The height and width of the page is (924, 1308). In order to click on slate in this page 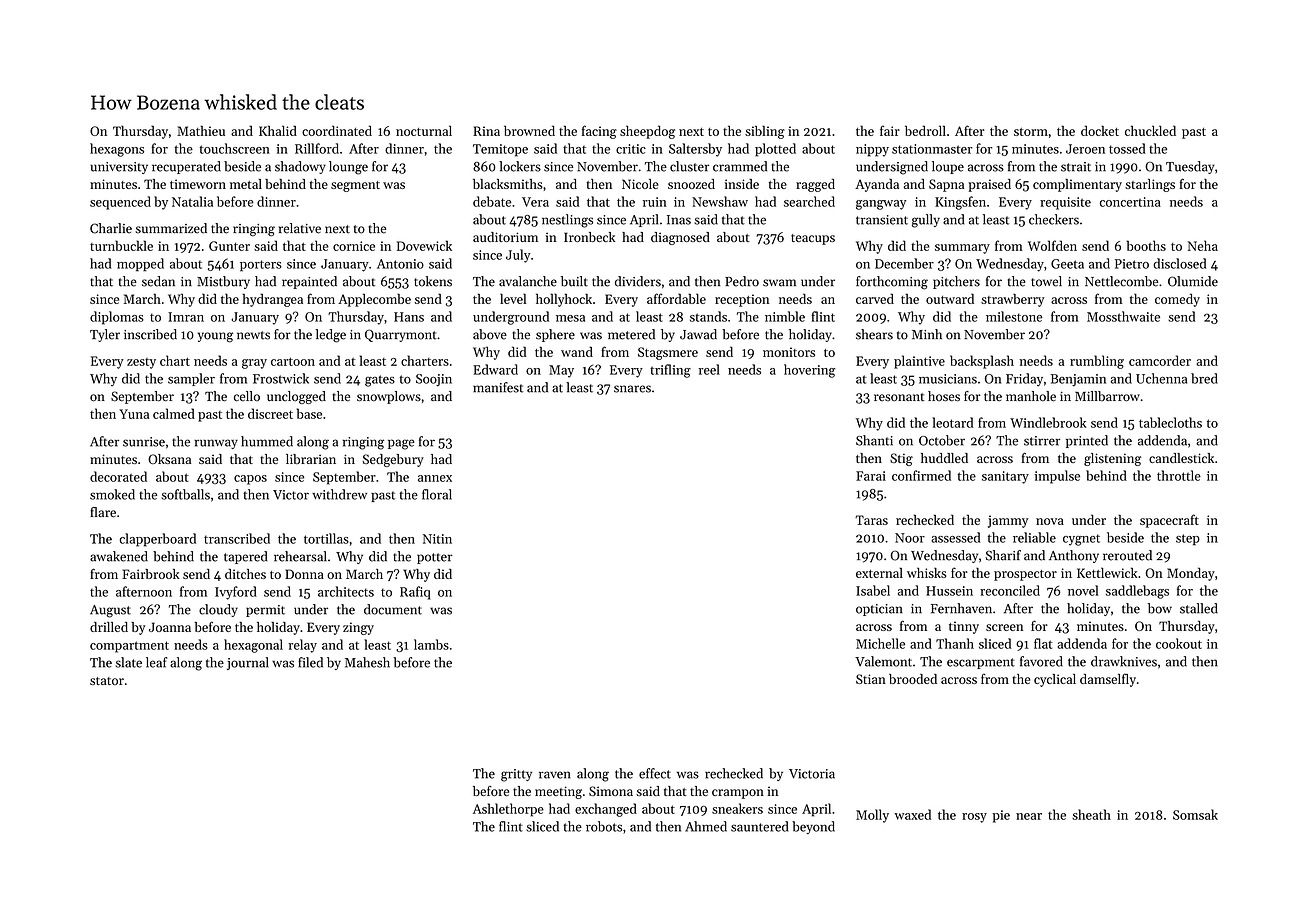, I will do `click(129, 662)`.
